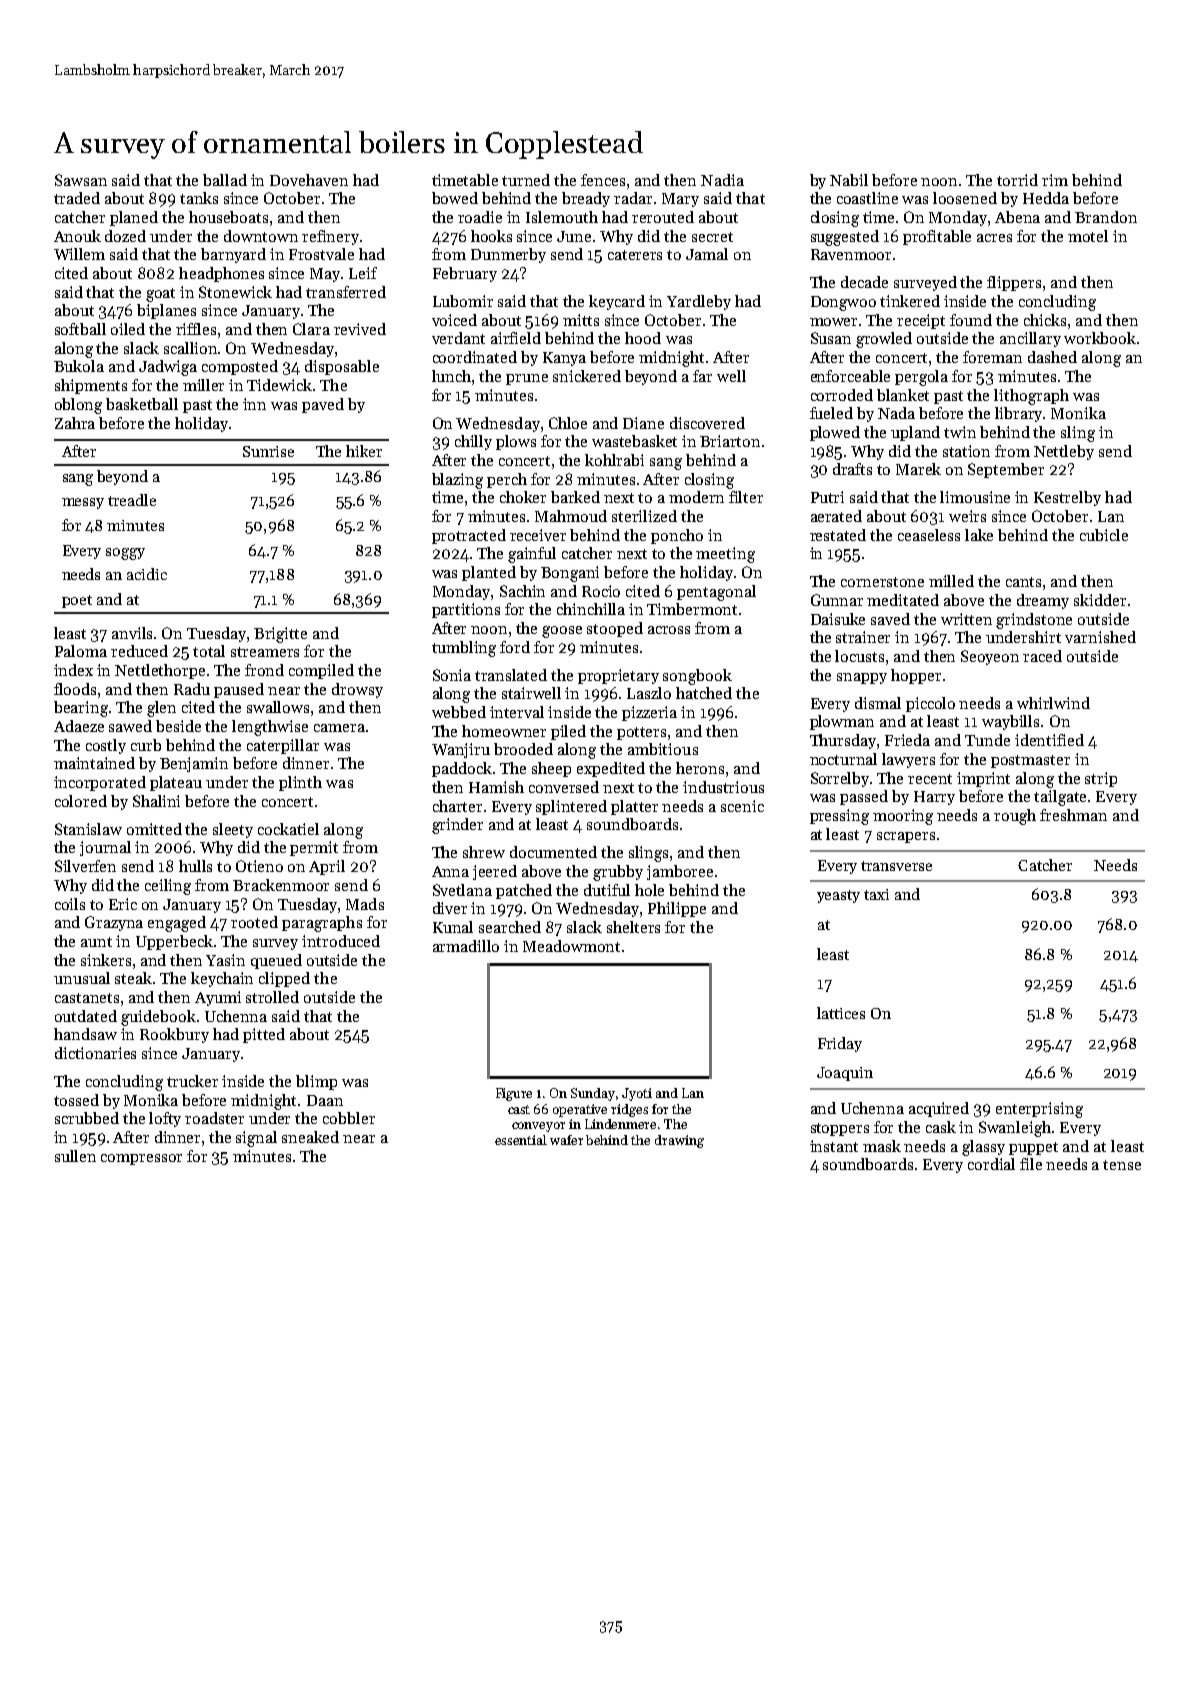 The height and width of the screenshot is (1695, 1199). What do you see at coordinates (191, 348) in the screenshot?
I see `scallion` at bounding box center [191, 348].
